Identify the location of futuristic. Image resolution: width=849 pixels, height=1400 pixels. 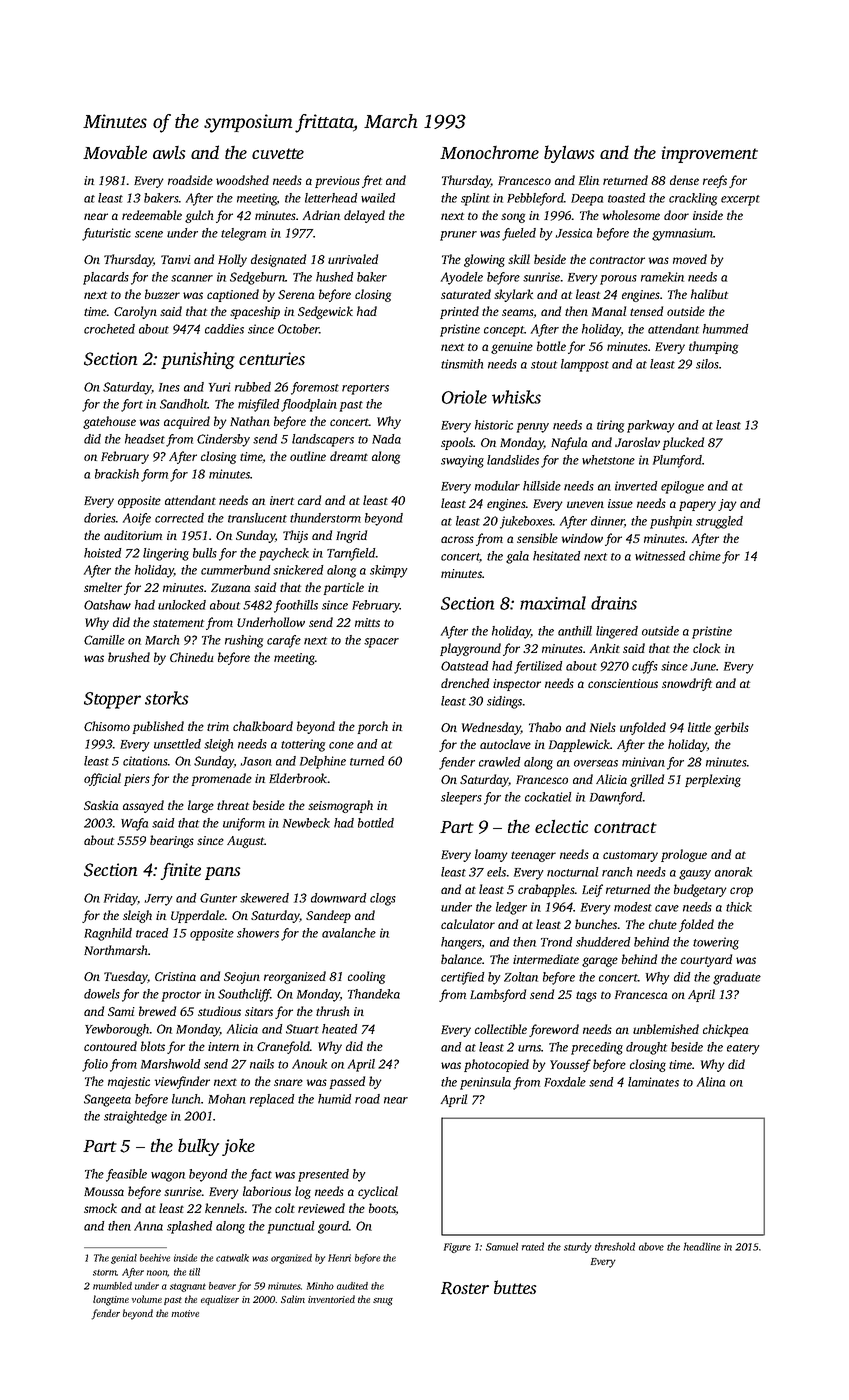
(106, 234).
